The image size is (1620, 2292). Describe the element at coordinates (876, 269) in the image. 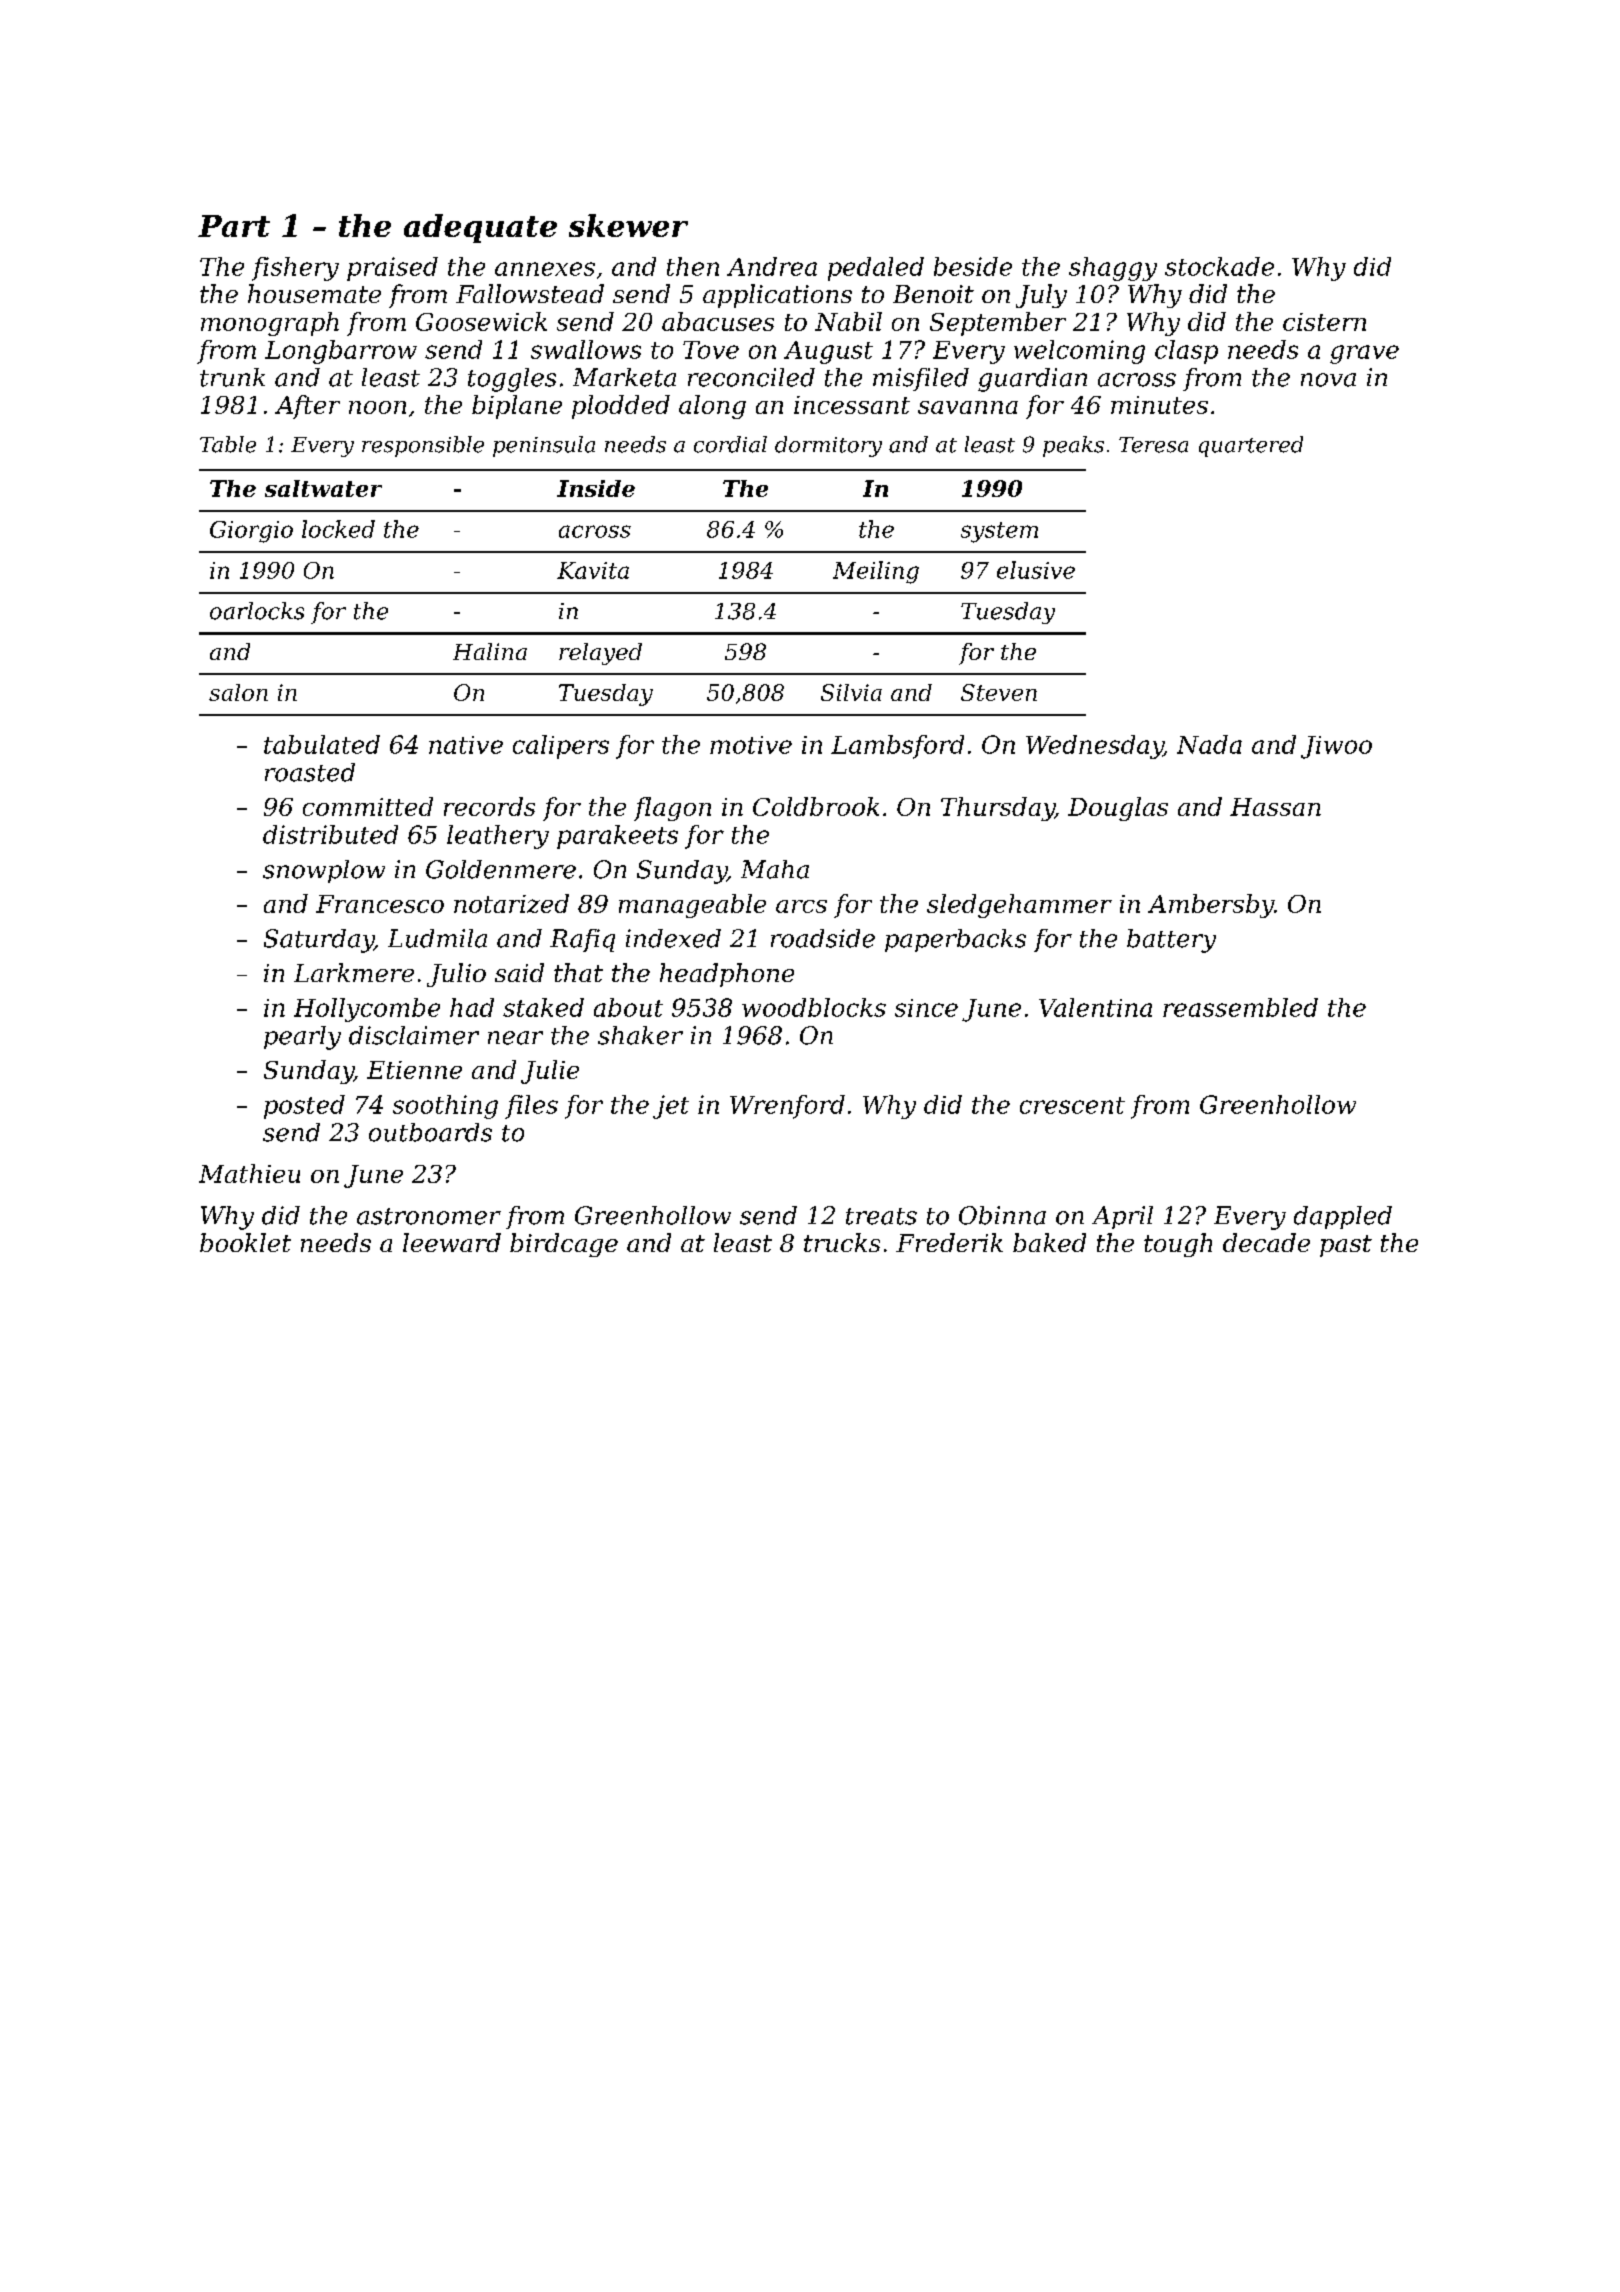

I see `pedaled` at that location.
